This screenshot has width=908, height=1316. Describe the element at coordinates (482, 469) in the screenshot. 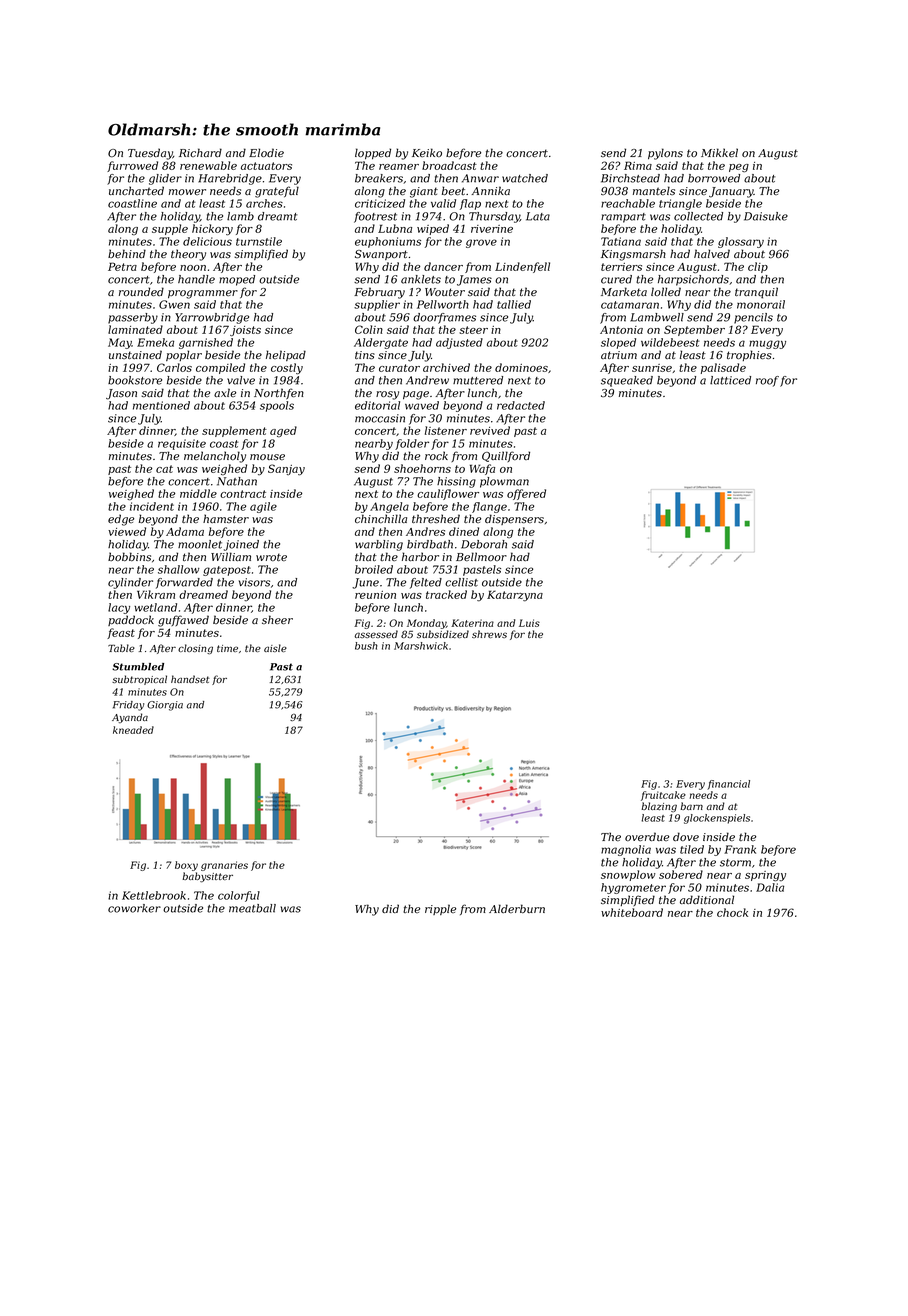

I see `Wafa` at that location.
